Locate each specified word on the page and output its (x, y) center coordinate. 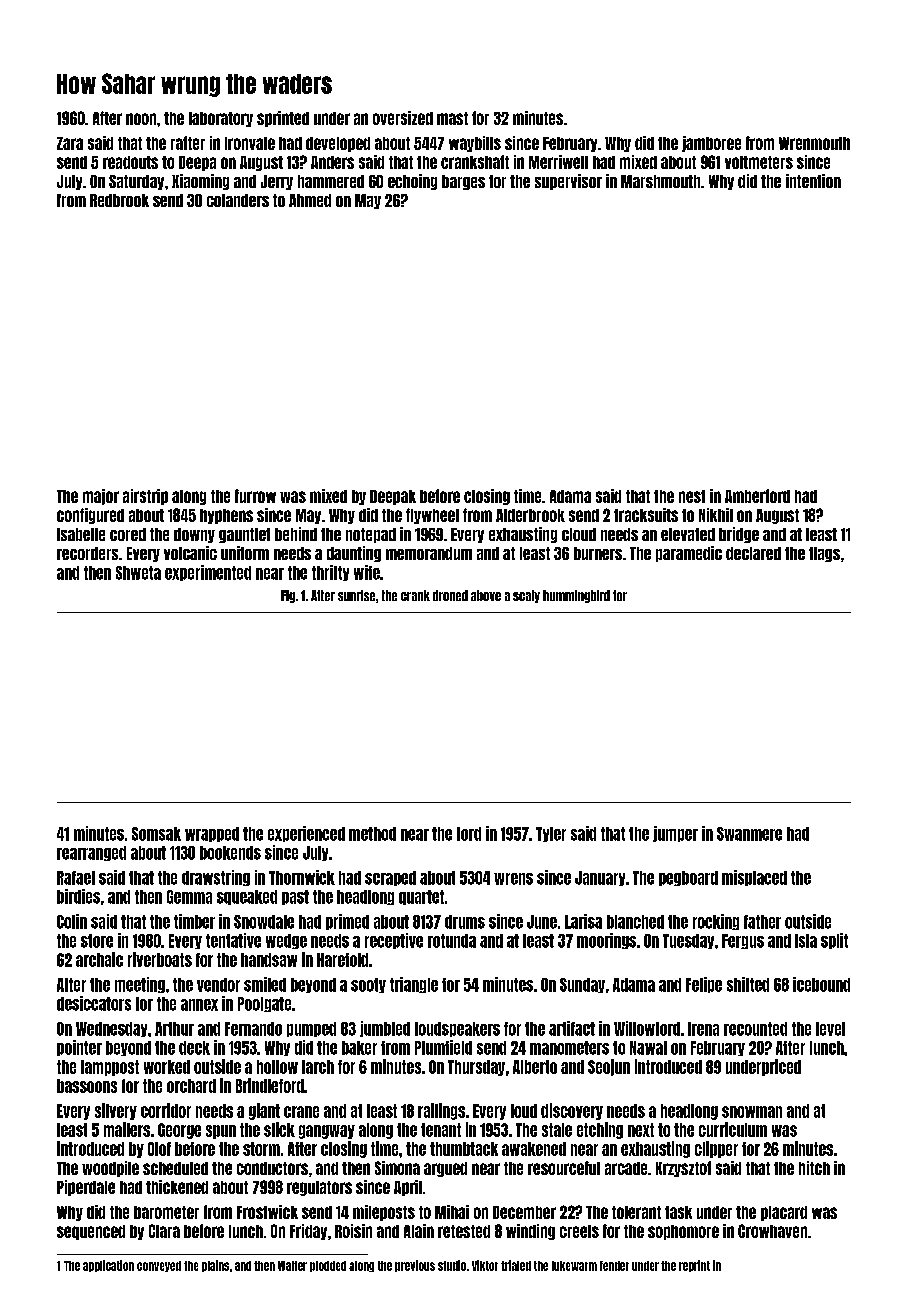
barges (463, 182)
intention (813, 181)
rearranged (91, 853)
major (101, 497)
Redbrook (119, 200)
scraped (390, 878)
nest (692, 496)
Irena (703, 1029)
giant (264, 1111)
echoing (412, 182)
